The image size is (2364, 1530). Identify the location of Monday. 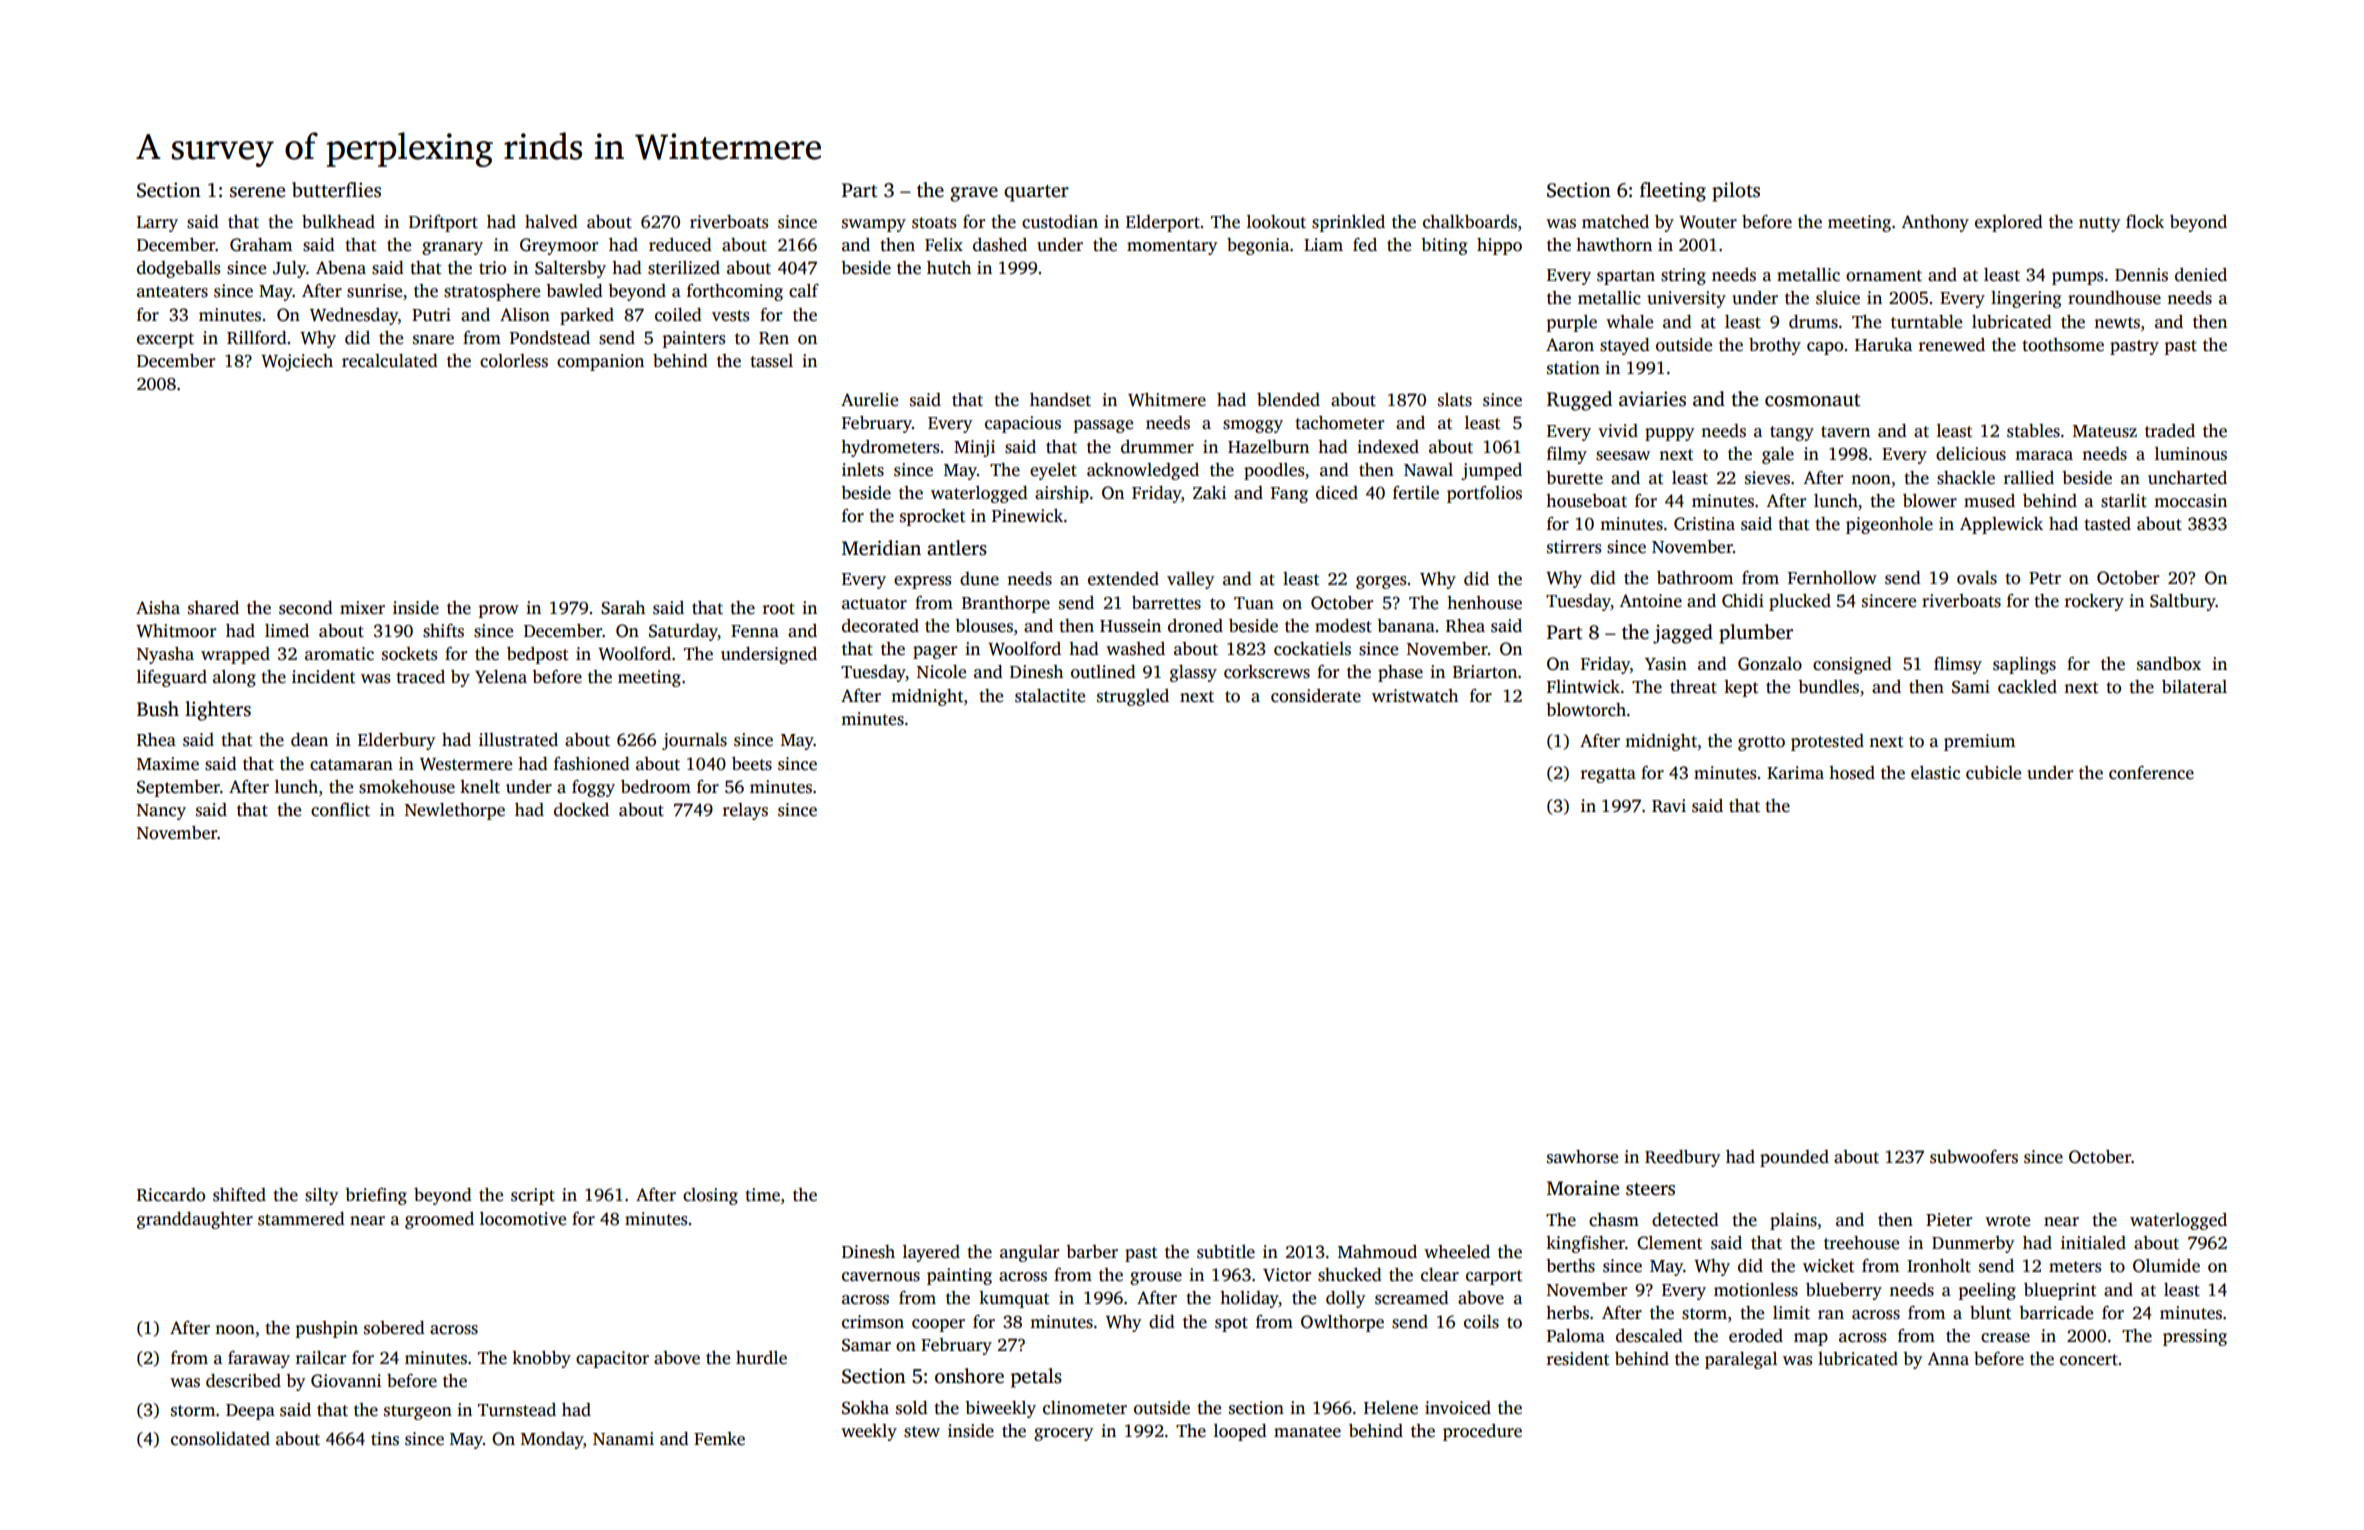
(552, 1440).
